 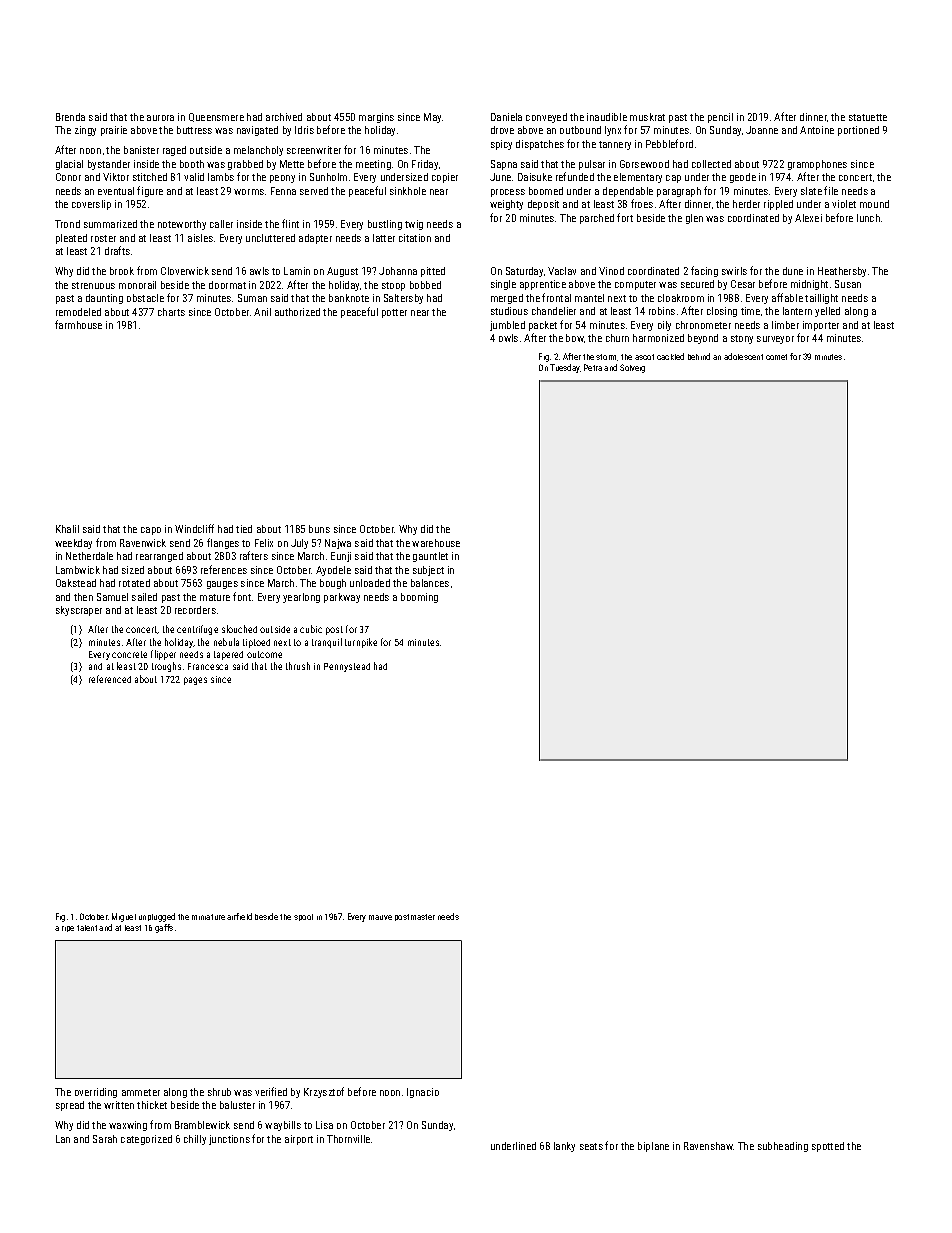 What do you see at coordinates (151, 531) in the image?
I see `capo` at bounding box center [151, 531].
